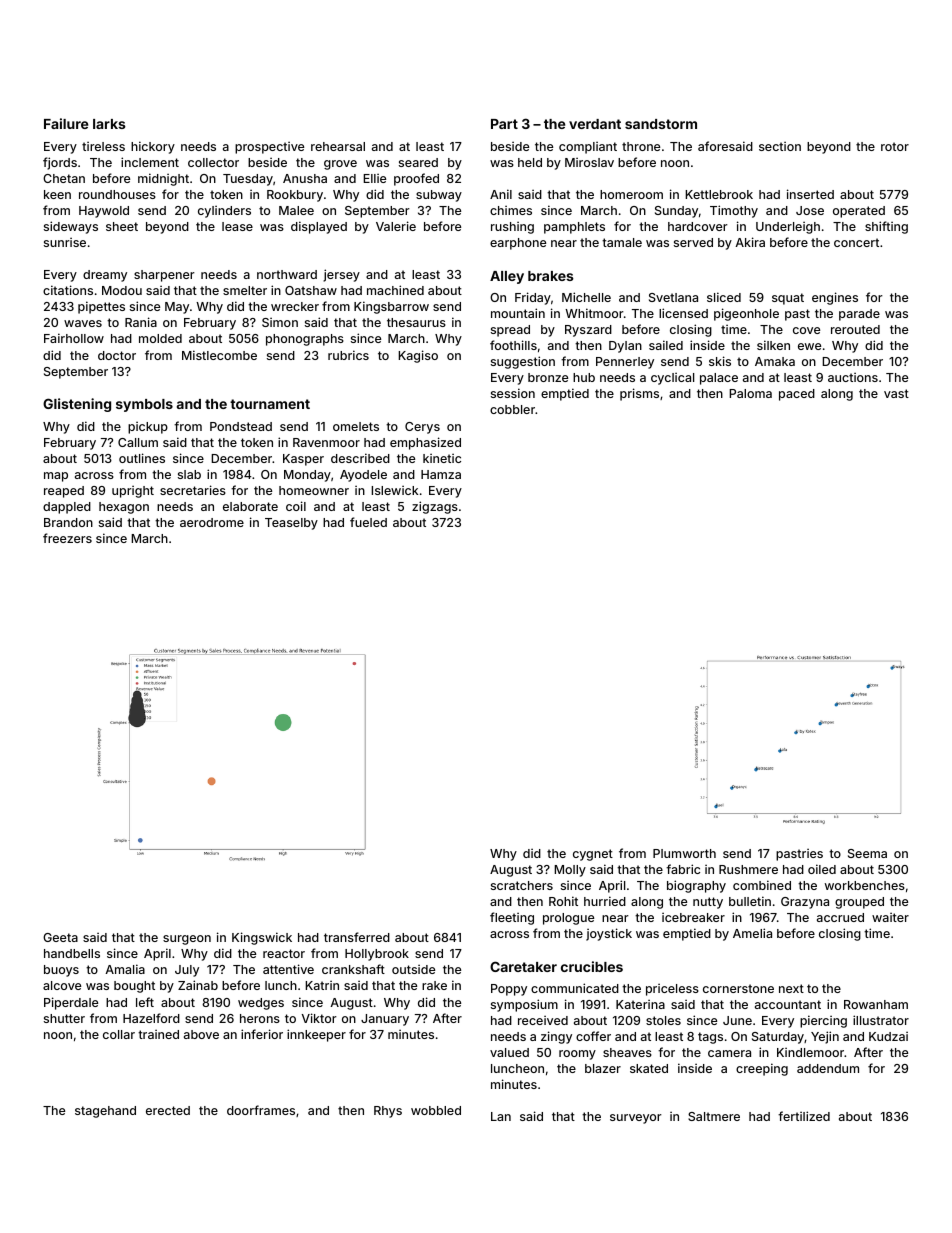 This screenshot has height=1233, width=952. What do you see at coordinates (441, 474) in the screenshot?
I see `Hamza` at bounding box center [441, 474].
